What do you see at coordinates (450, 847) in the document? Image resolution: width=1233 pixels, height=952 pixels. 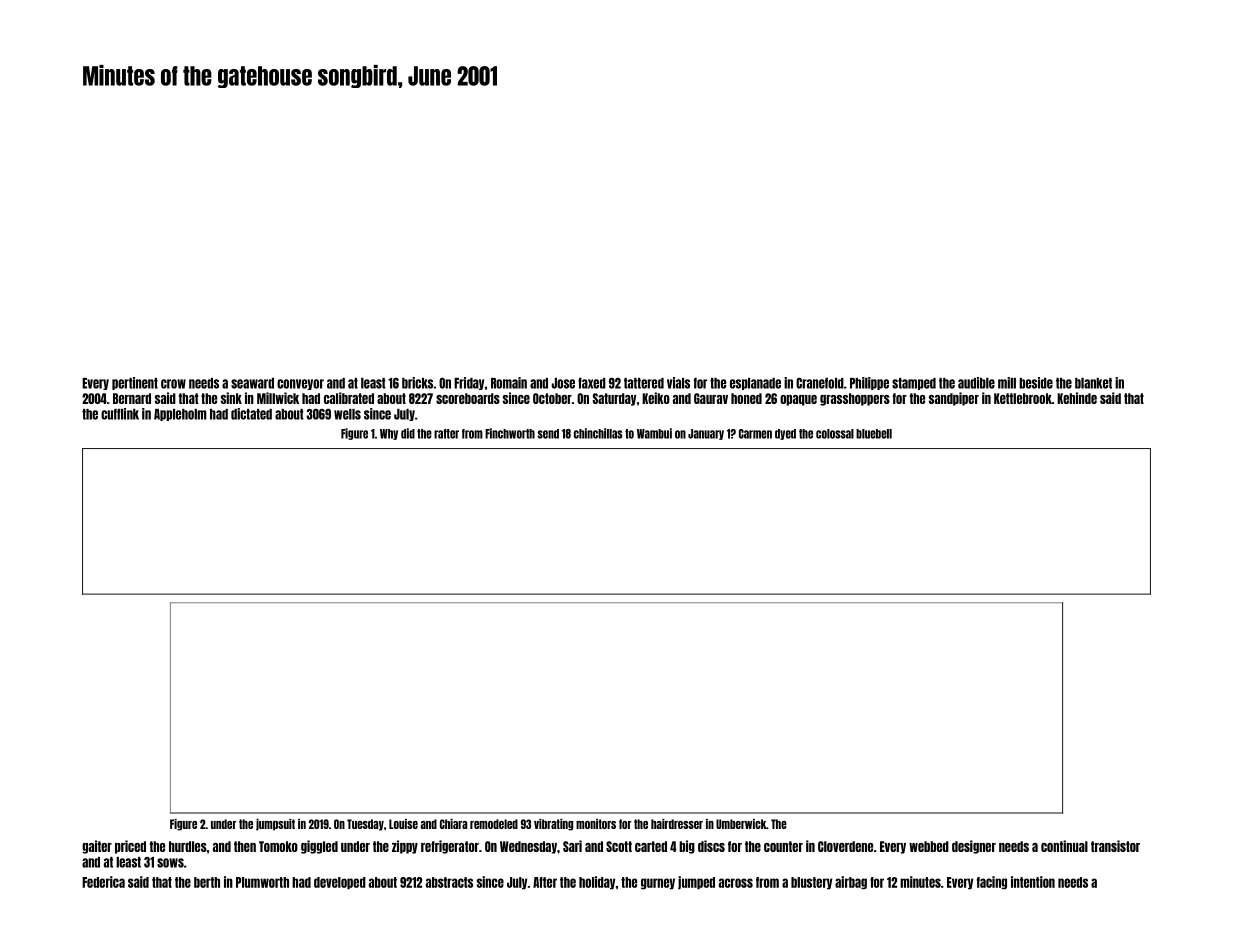 I see `refrigerator` at bounding box center [450, 847].
